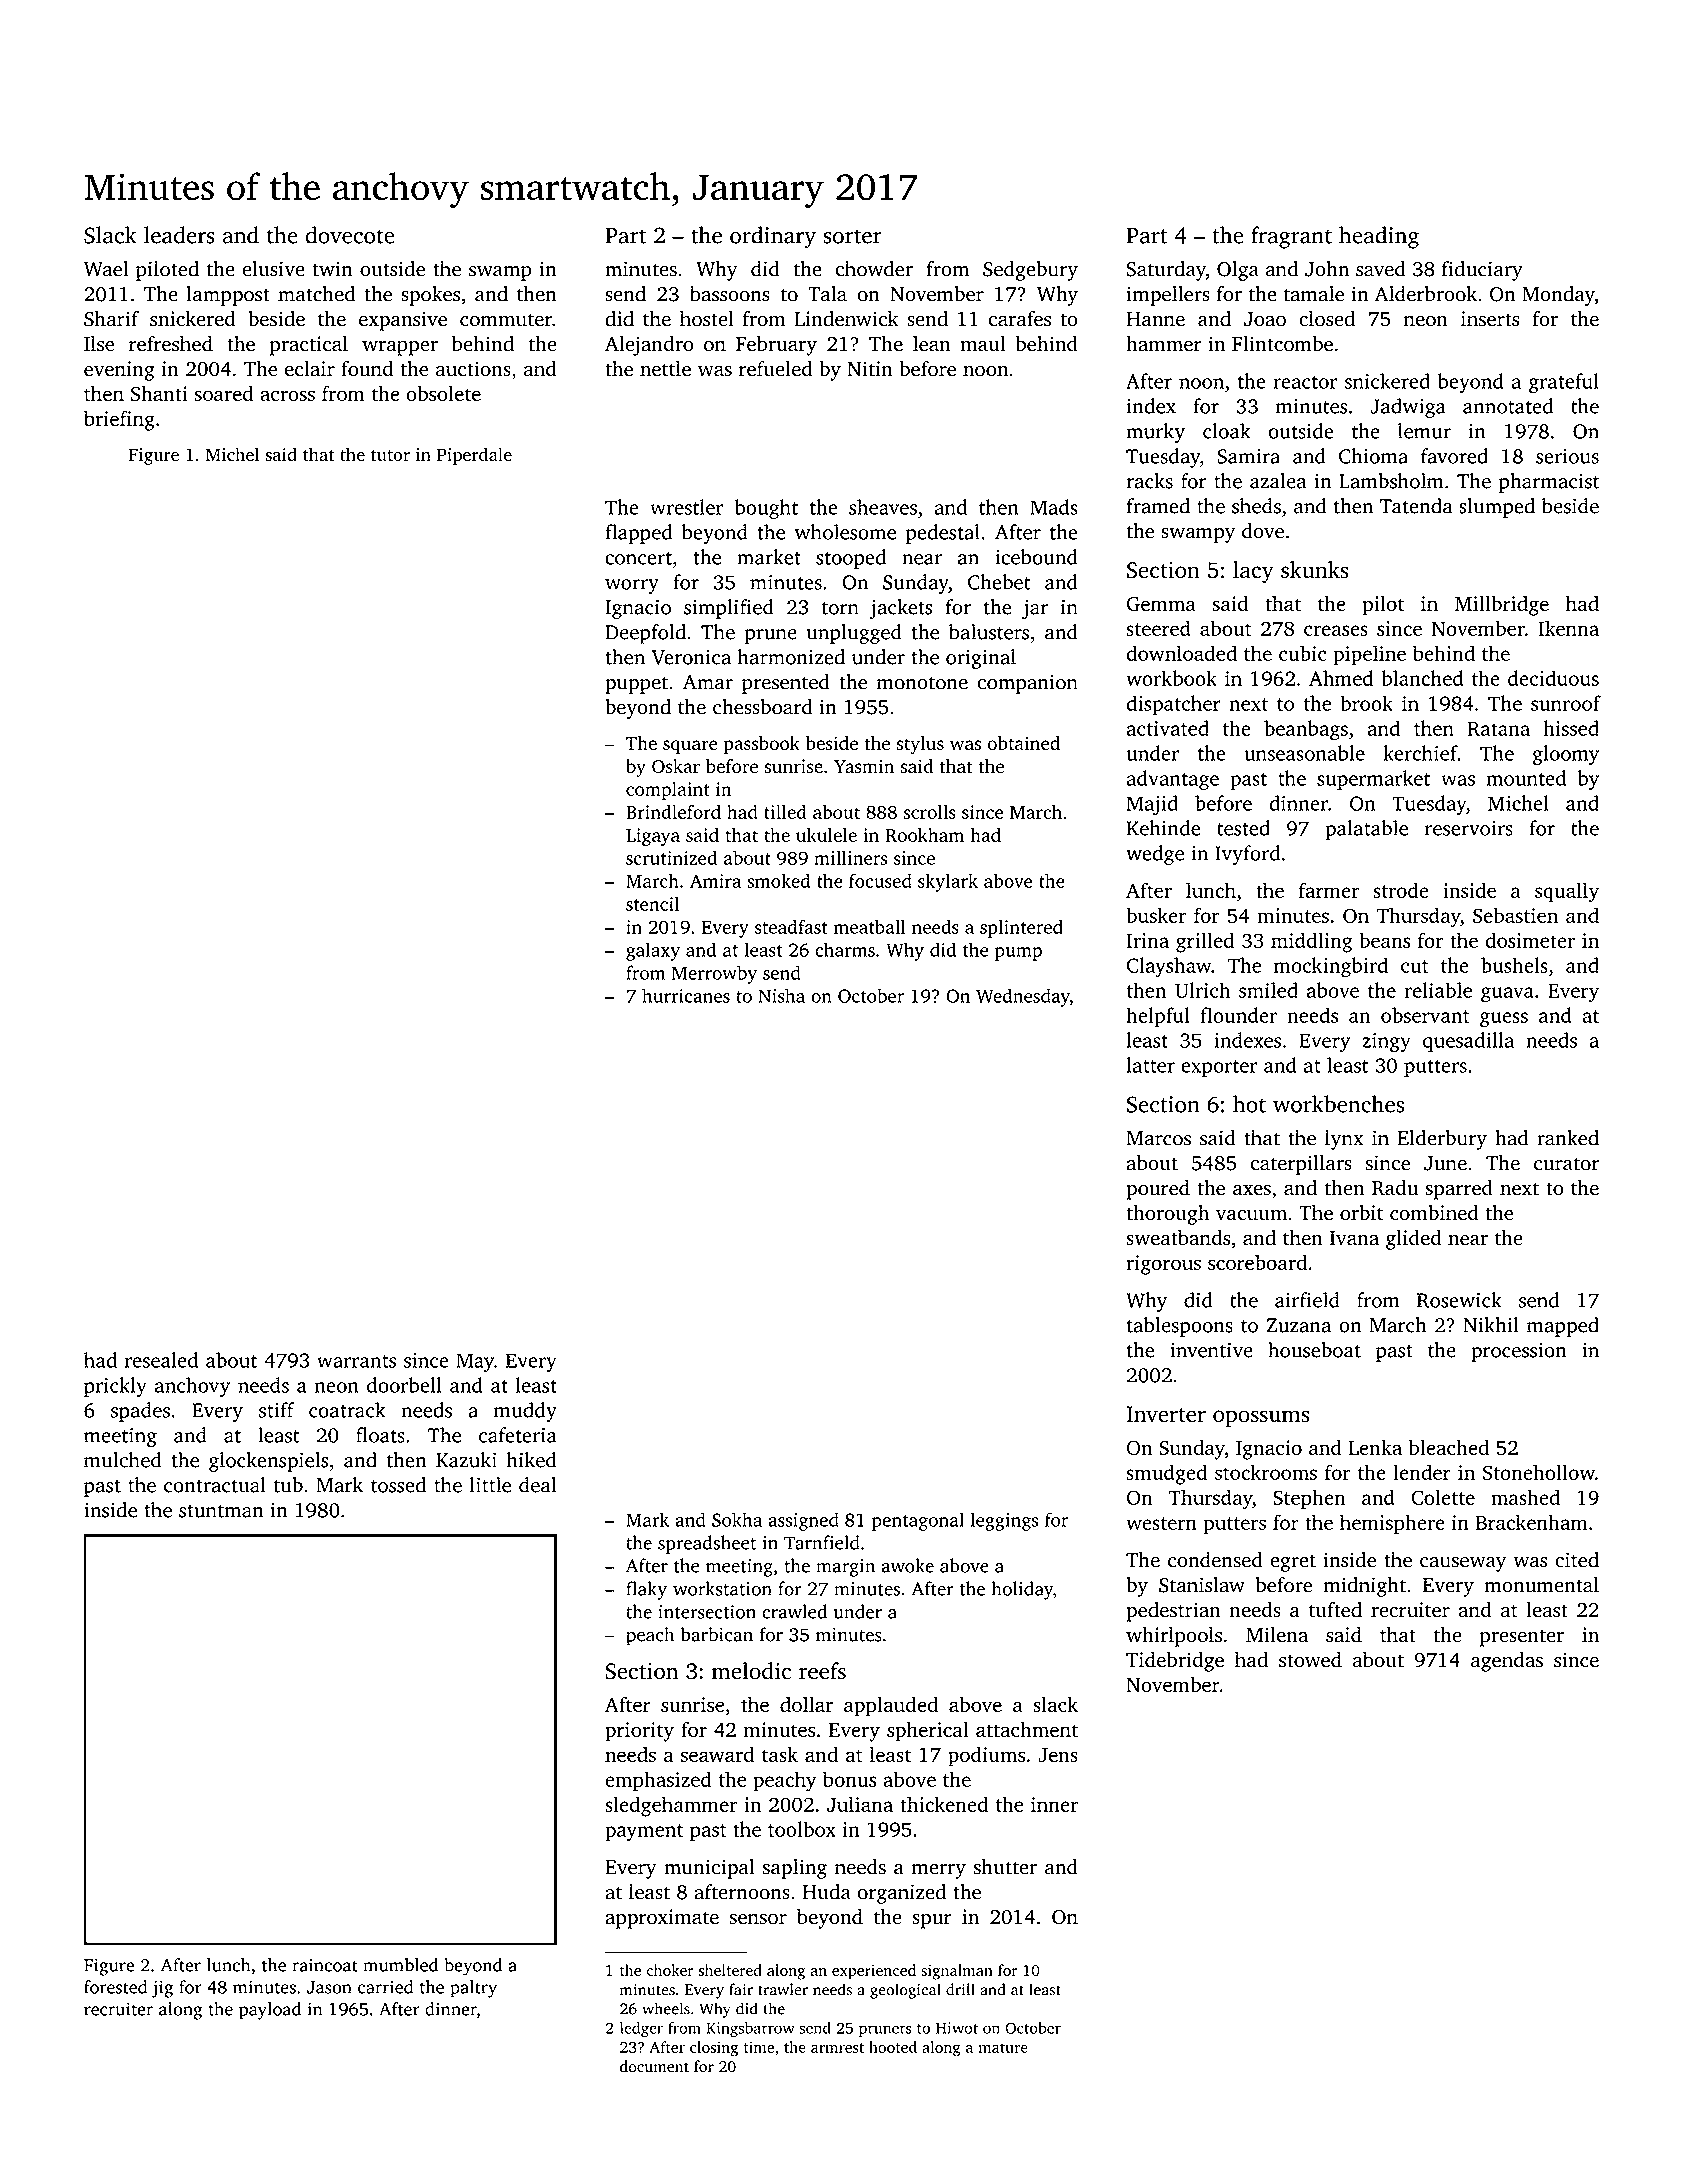 This screenshot has width=1683, height=2178. Describe the element at coordinates (1030, 271) in the screenshot. I see `Sedgebury` at that location.
